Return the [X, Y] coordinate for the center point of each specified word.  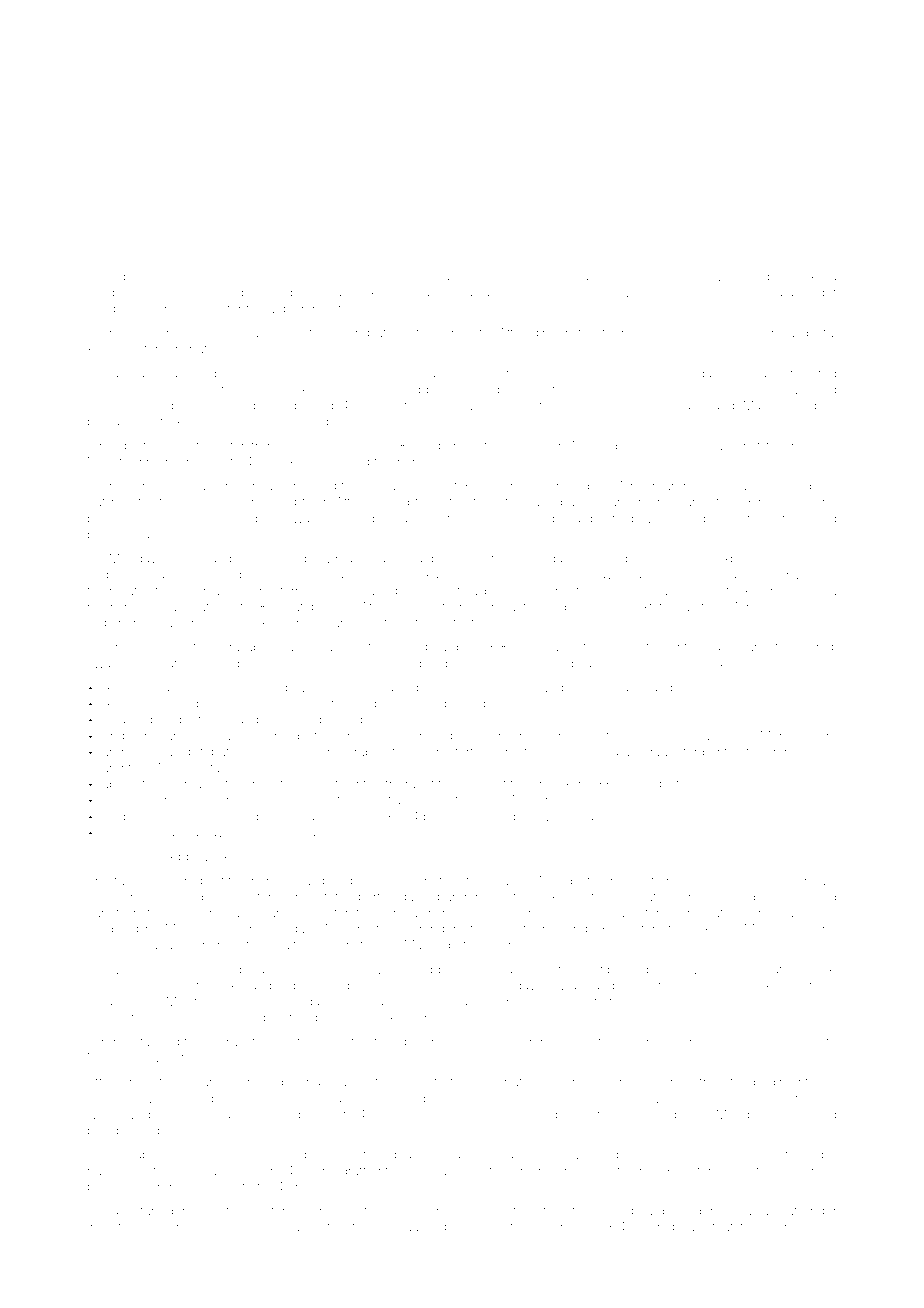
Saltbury [627, 559]
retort [664, 1154]
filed [555, 1210]
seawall [231, 736]
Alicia [821, 276]
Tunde [818, 1001]
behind [222, 945]
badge [282, 294]
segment [262, 520]
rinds [381, 276]
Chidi [821, 647]
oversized [557, 575]
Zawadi [564, 985]
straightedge [427, 665]
